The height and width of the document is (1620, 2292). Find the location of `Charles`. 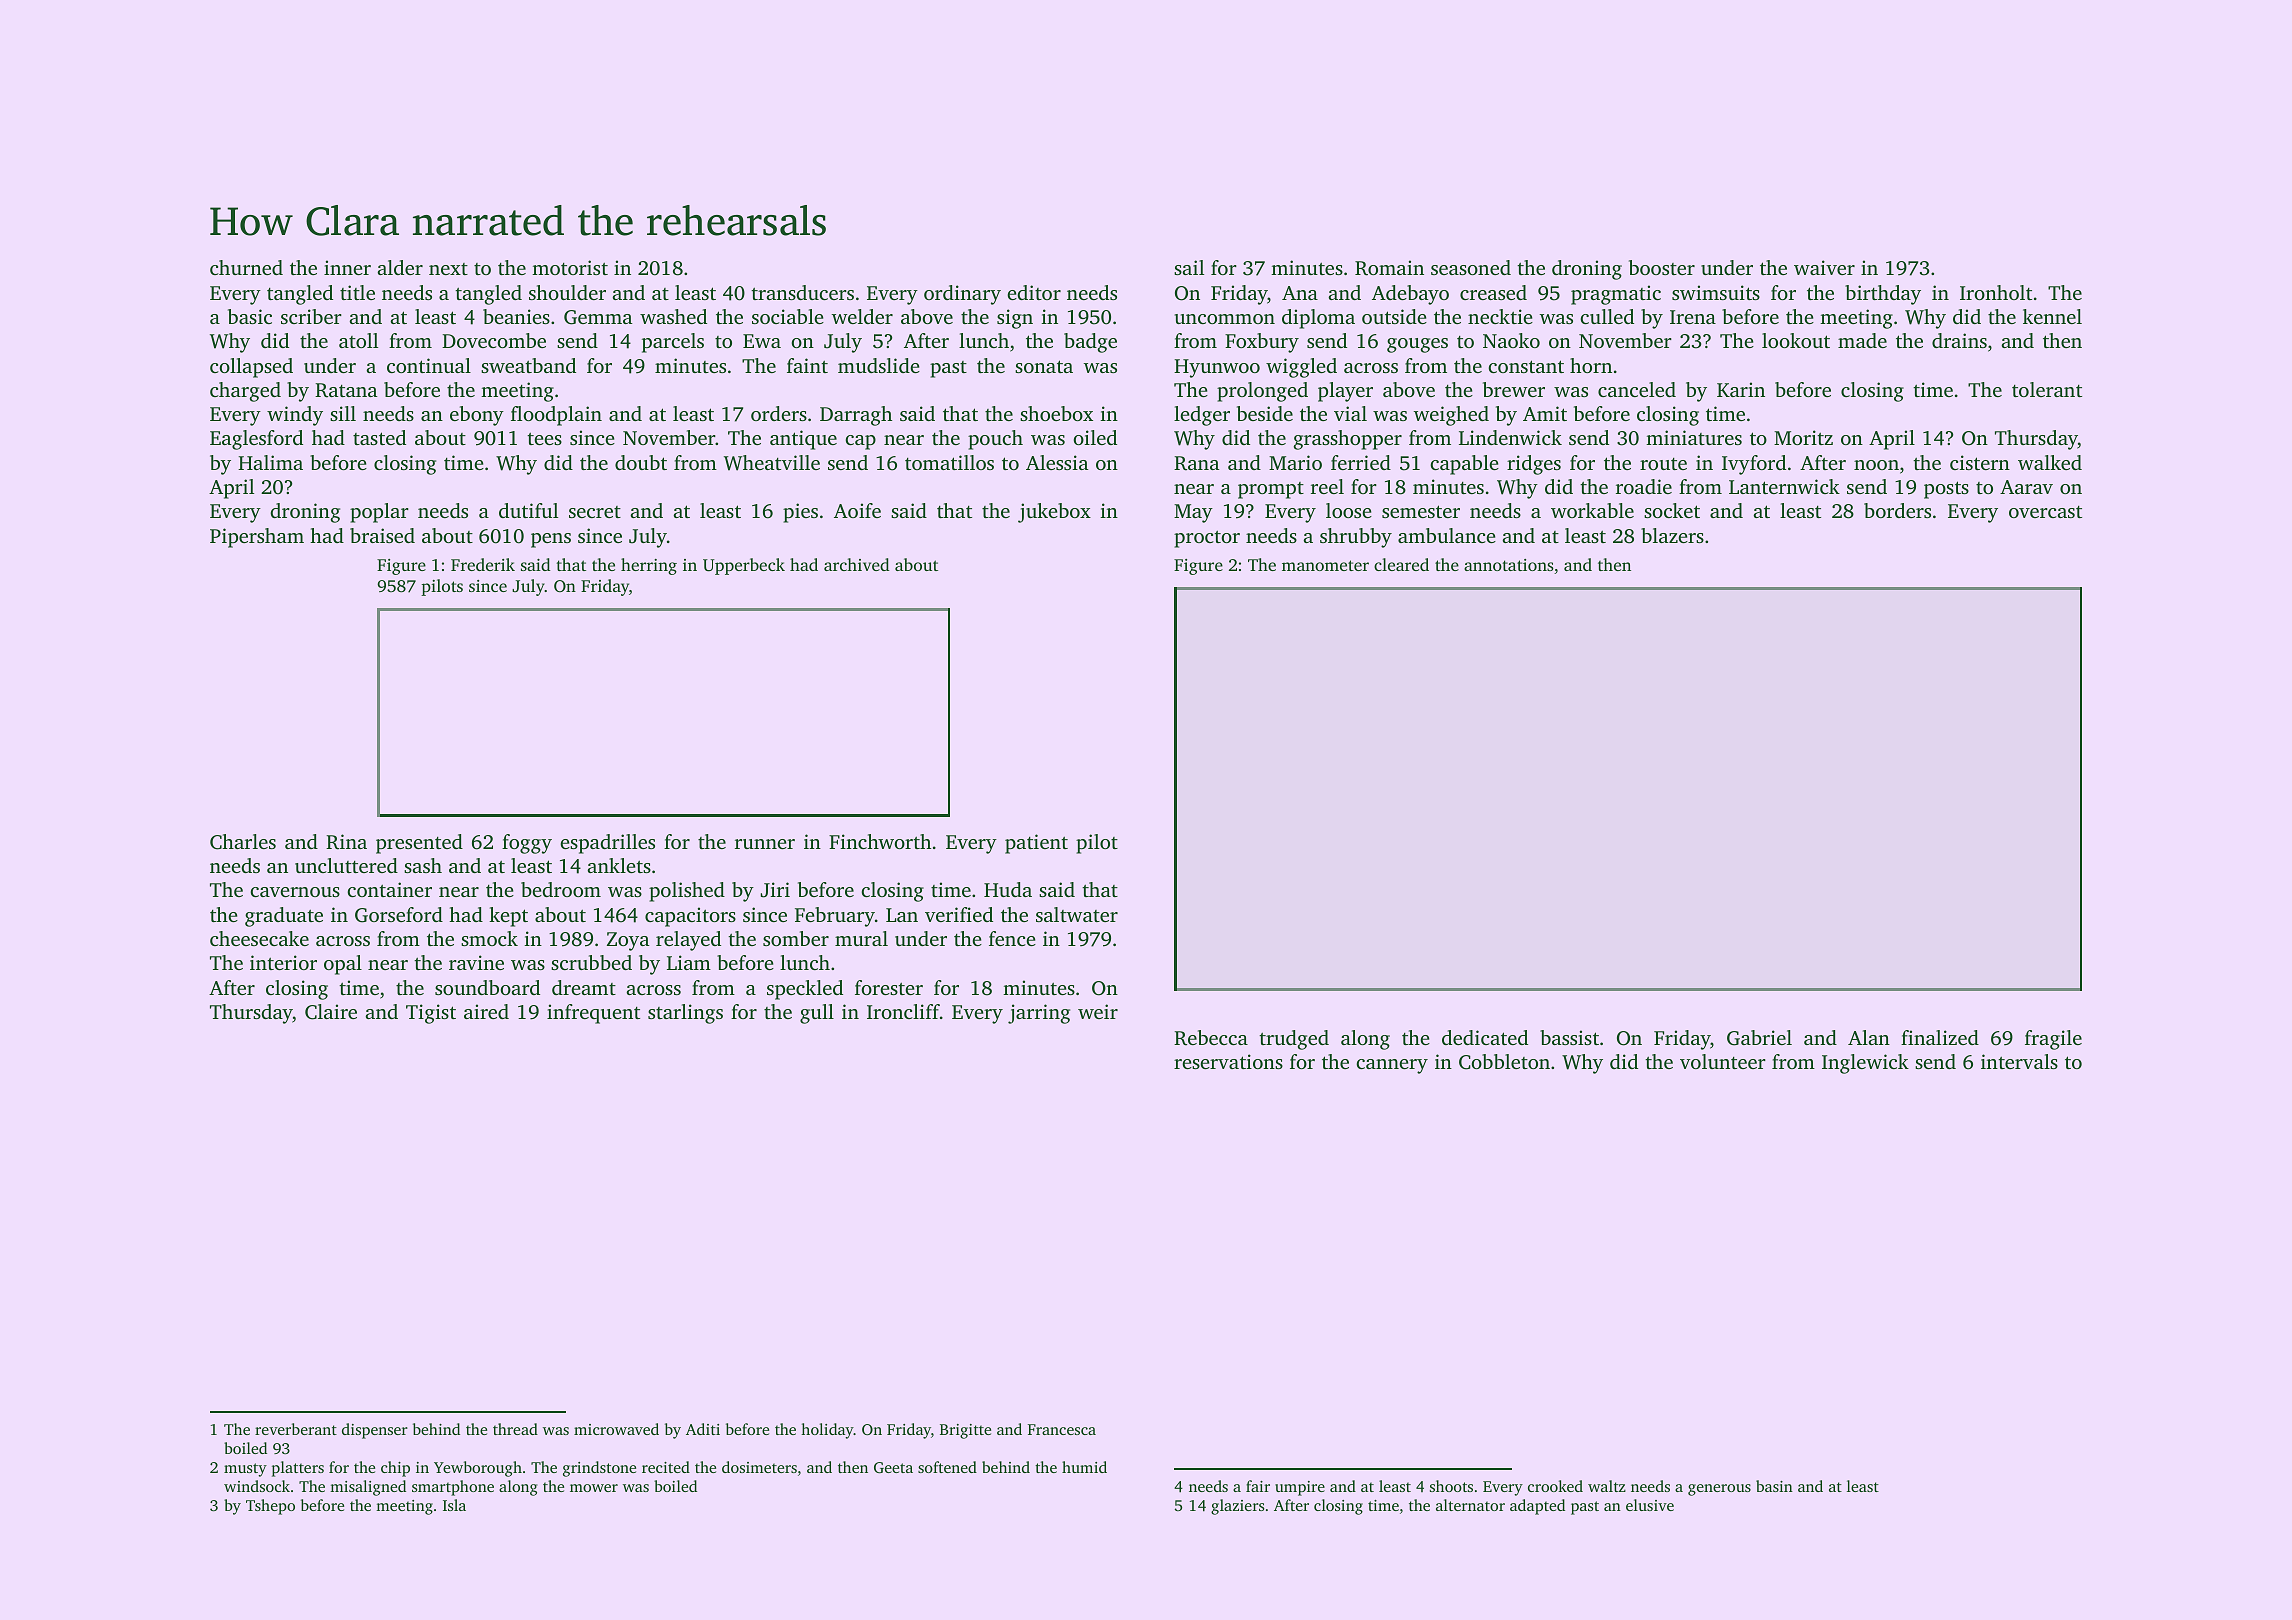

Charles is located at coordinates (243, 842).
